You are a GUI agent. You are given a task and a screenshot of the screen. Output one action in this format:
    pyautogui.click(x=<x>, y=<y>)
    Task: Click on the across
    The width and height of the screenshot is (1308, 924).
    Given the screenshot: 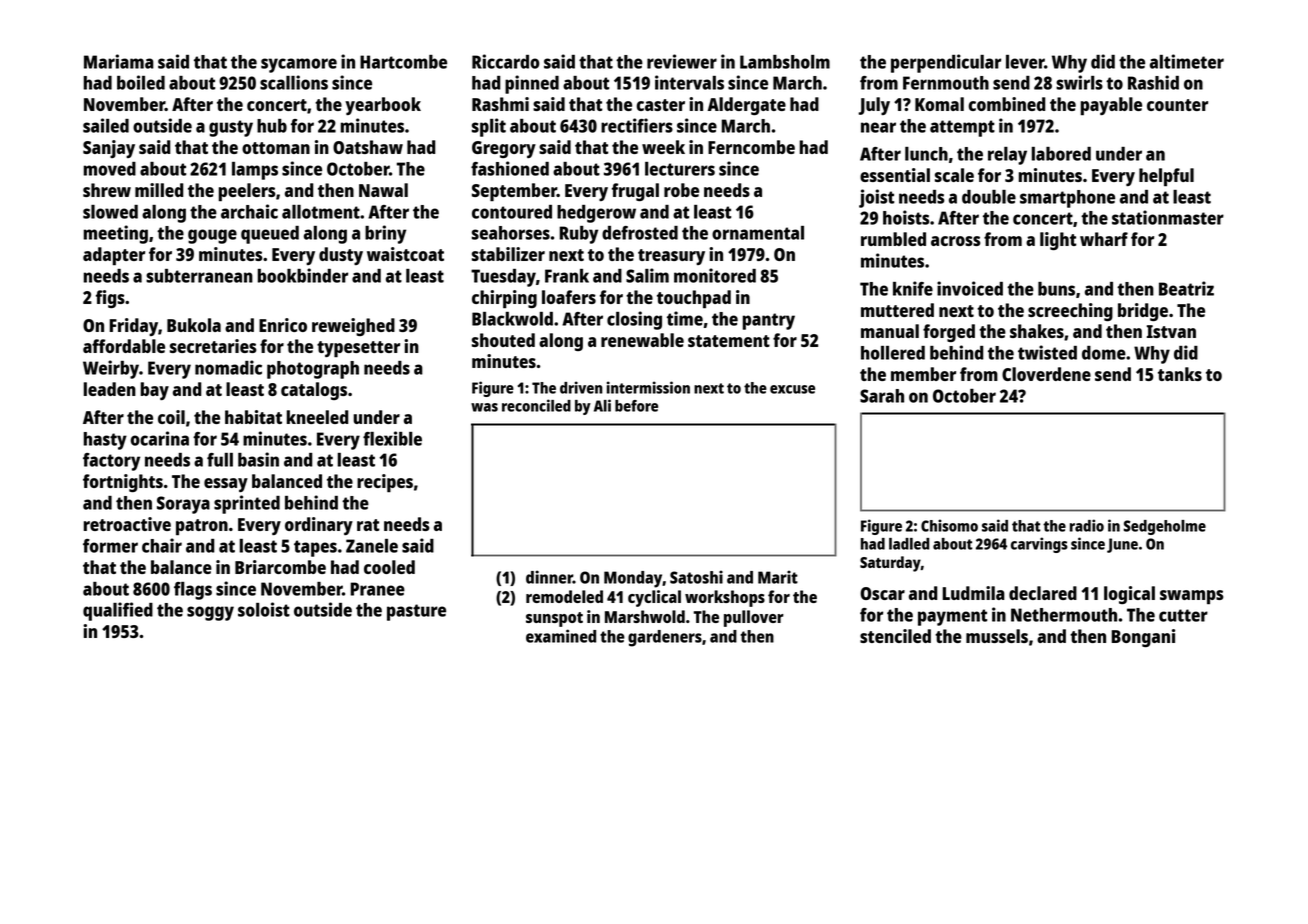 What is the action you would take?
    pyautogui.click(x=955, y=241)
